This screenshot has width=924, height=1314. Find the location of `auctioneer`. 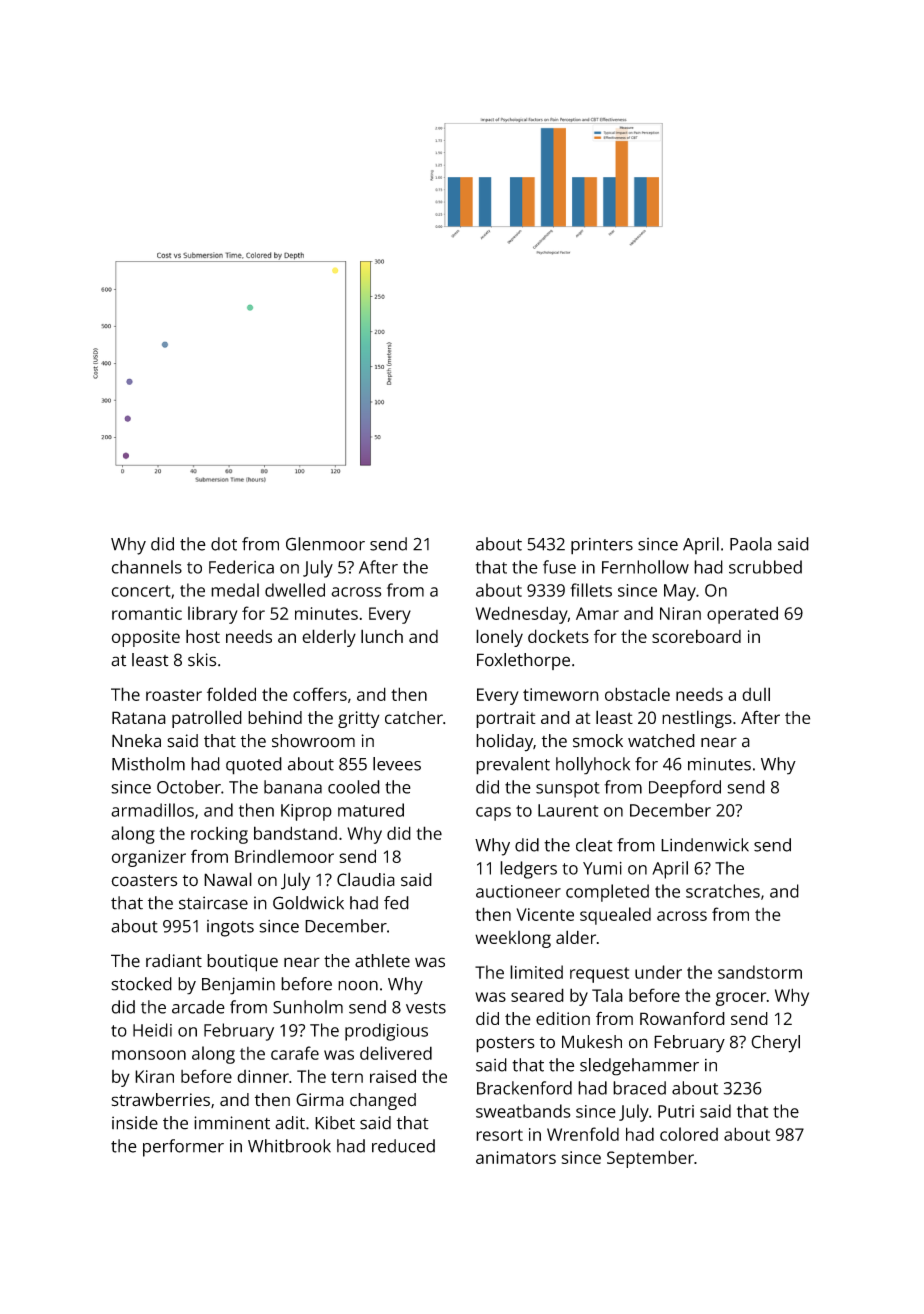

auctioneer is located at coordinates (518, 891).
